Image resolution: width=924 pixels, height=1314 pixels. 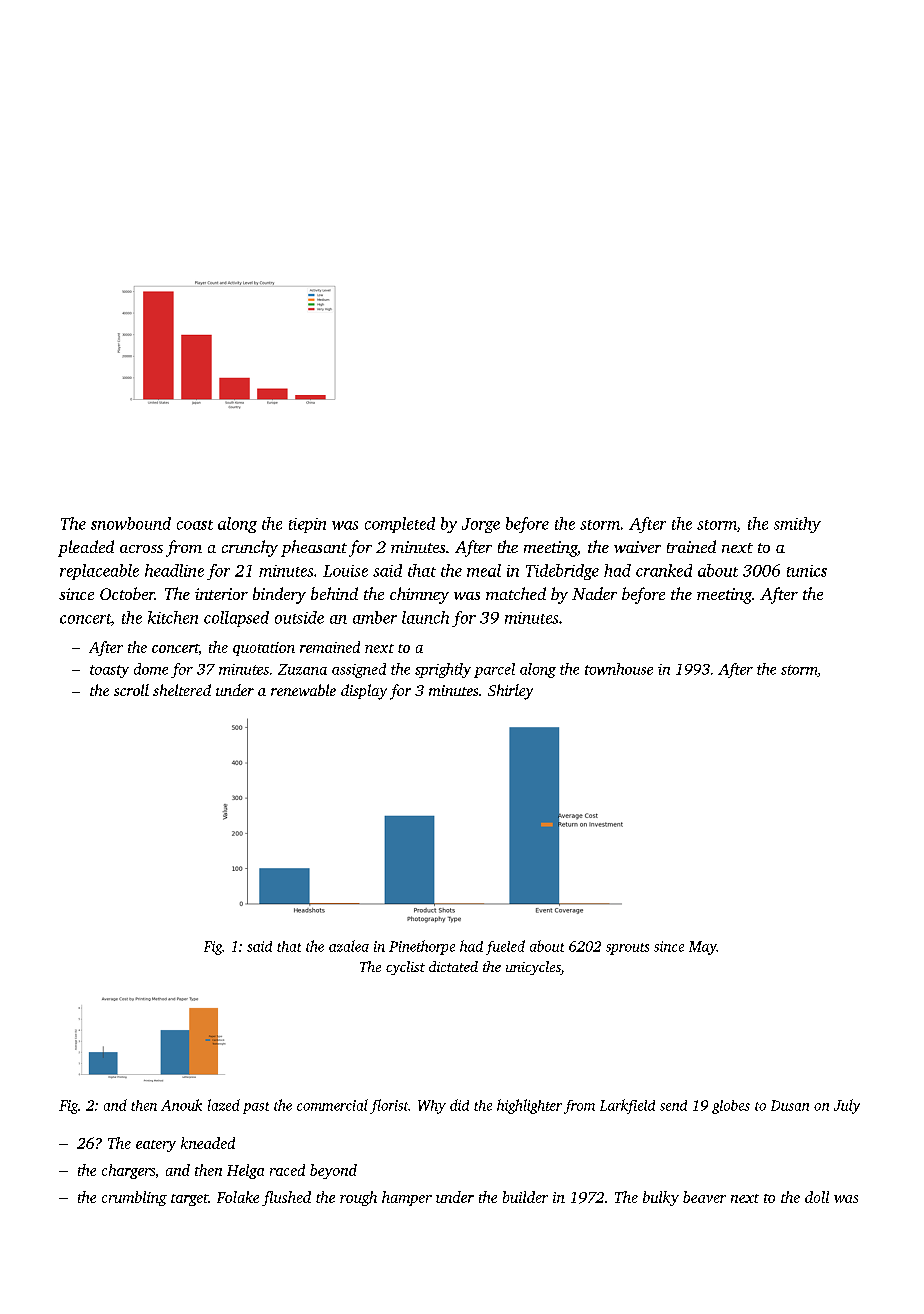 I want to click on azalea, so click(x=349, y=946).
